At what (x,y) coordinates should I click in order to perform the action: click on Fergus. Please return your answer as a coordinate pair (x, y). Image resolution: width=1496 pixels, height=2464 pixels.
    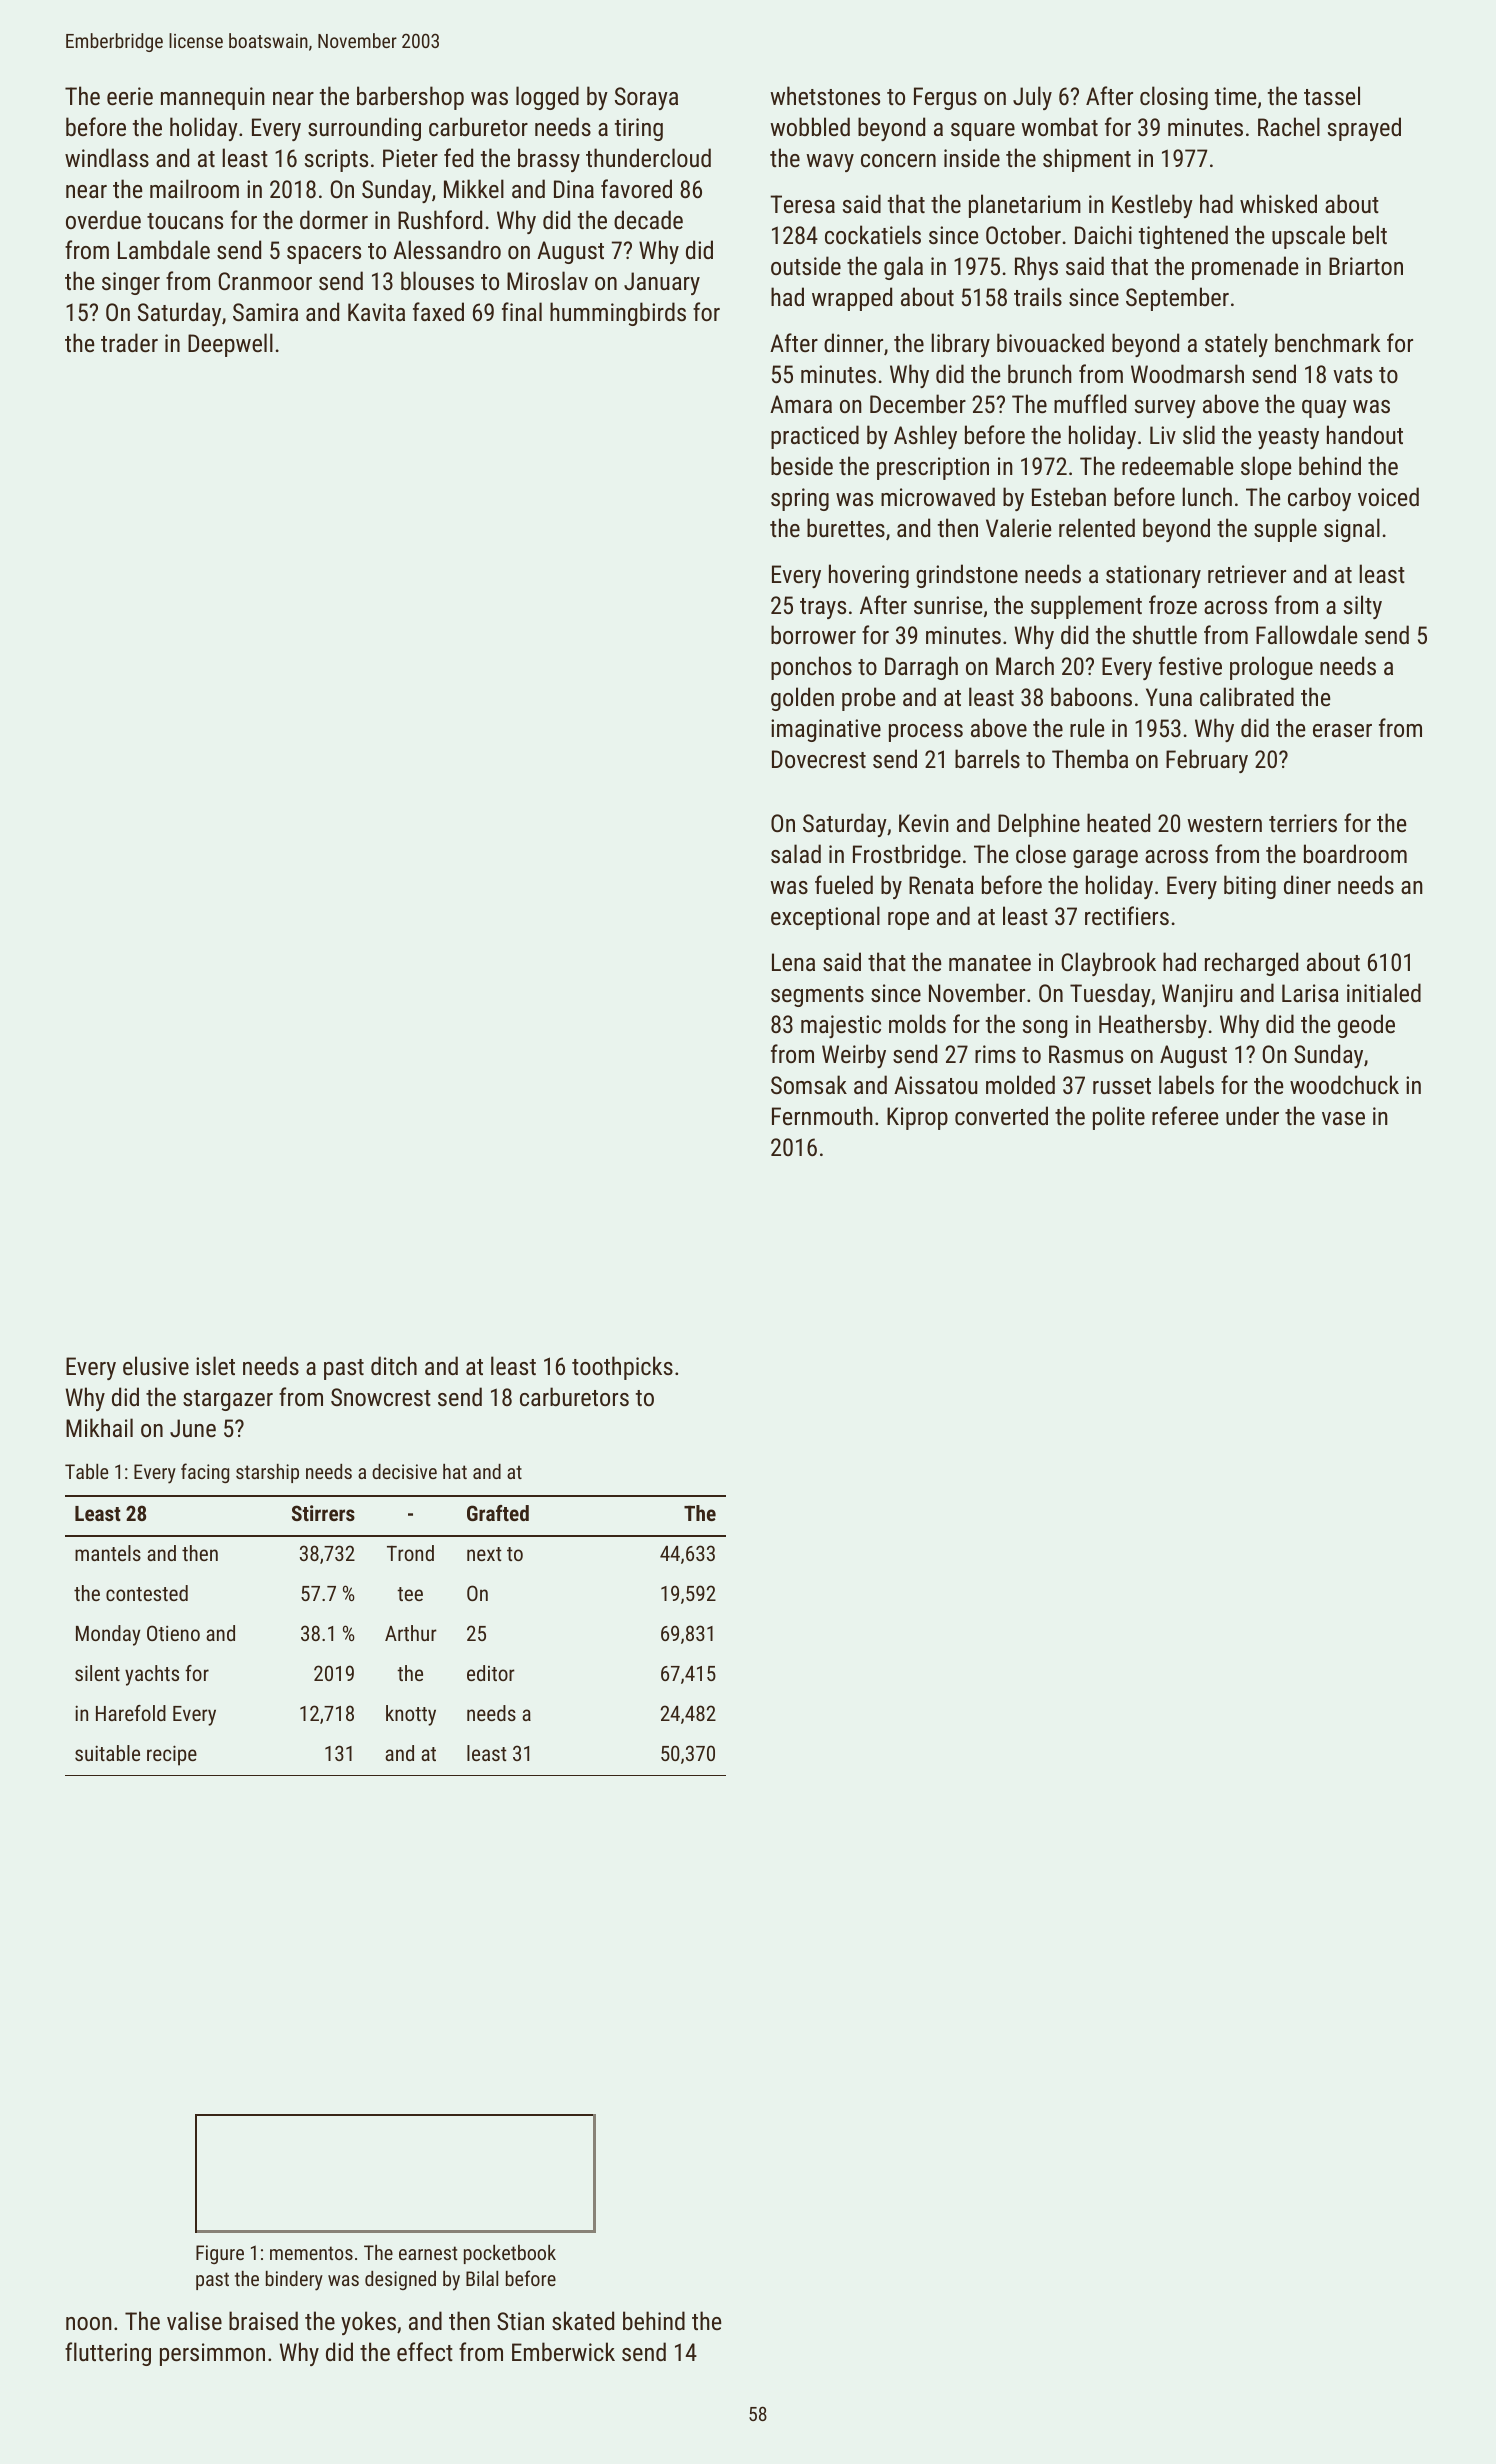
    Looking at the image, I should click on (945, 98).
